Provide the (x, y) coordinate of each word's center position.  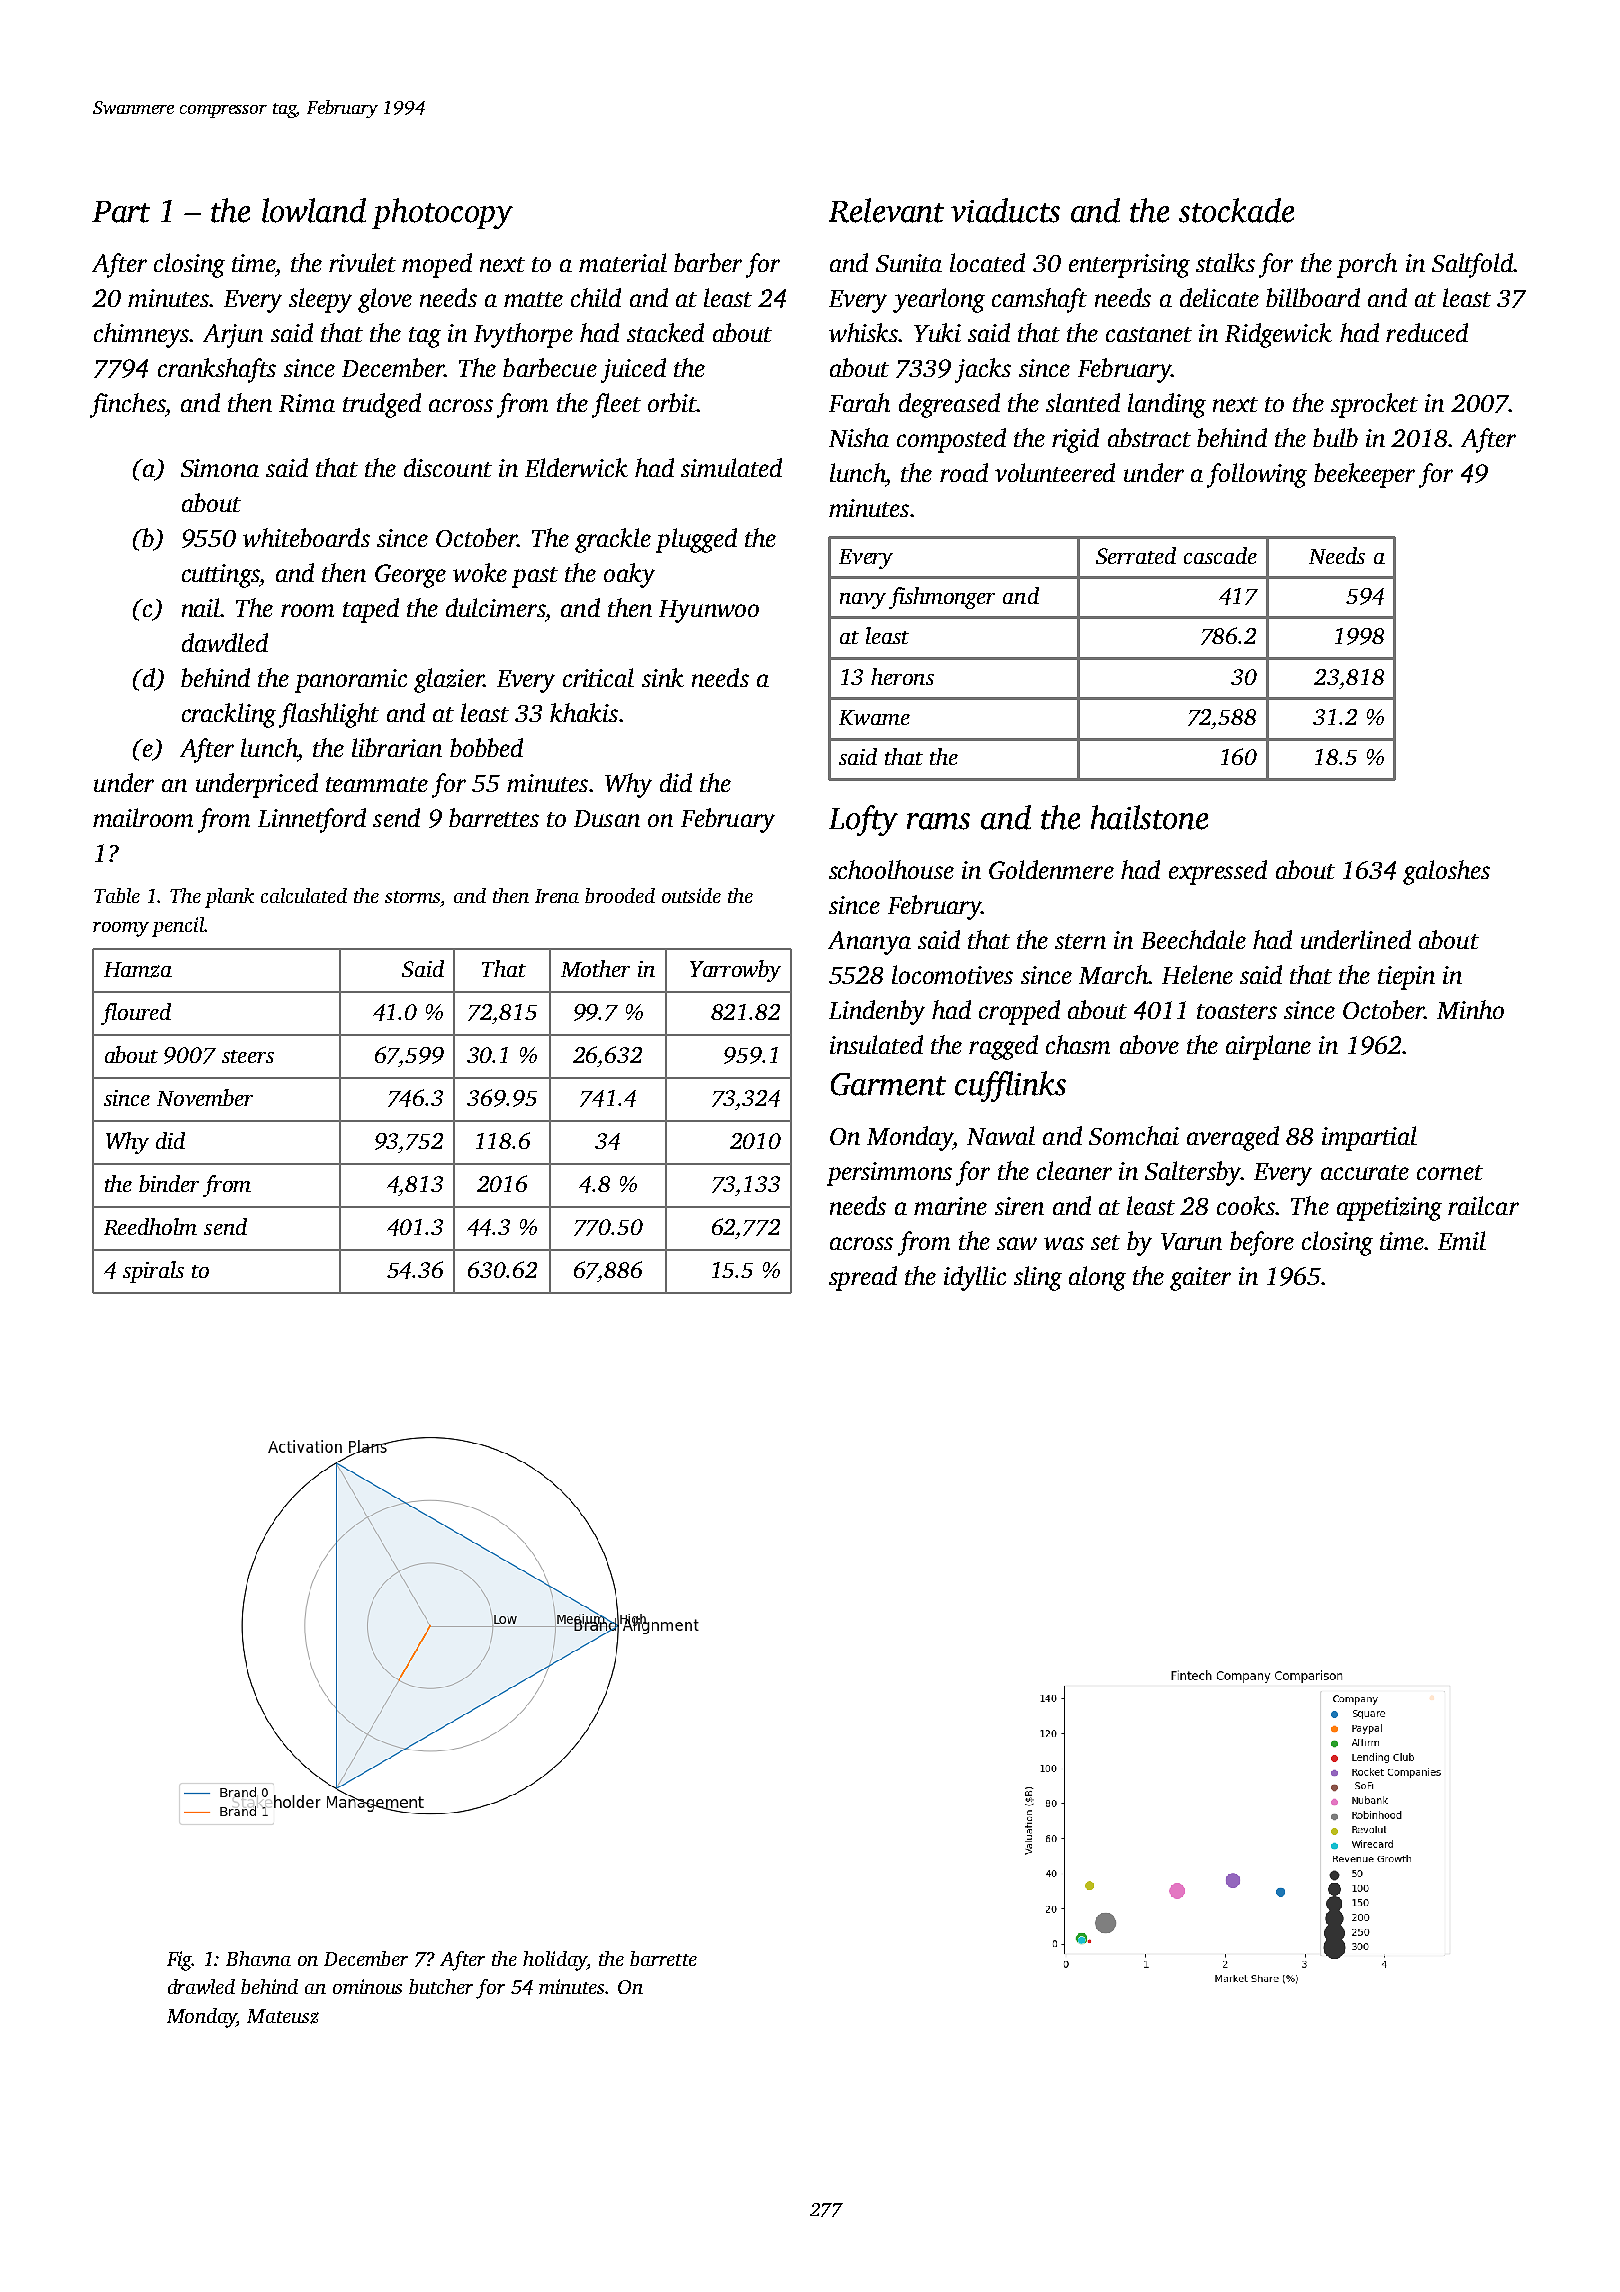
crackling (229, 715)
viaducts (1005, 210)
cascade (1220, 555)
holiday (555, 1961)
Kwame (874, 717)
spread (863, 1278)
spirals (153, 1272)
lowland (314, 210)
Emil (1462, 1240)
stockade (1236, 210)
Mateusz (283, 2016)
